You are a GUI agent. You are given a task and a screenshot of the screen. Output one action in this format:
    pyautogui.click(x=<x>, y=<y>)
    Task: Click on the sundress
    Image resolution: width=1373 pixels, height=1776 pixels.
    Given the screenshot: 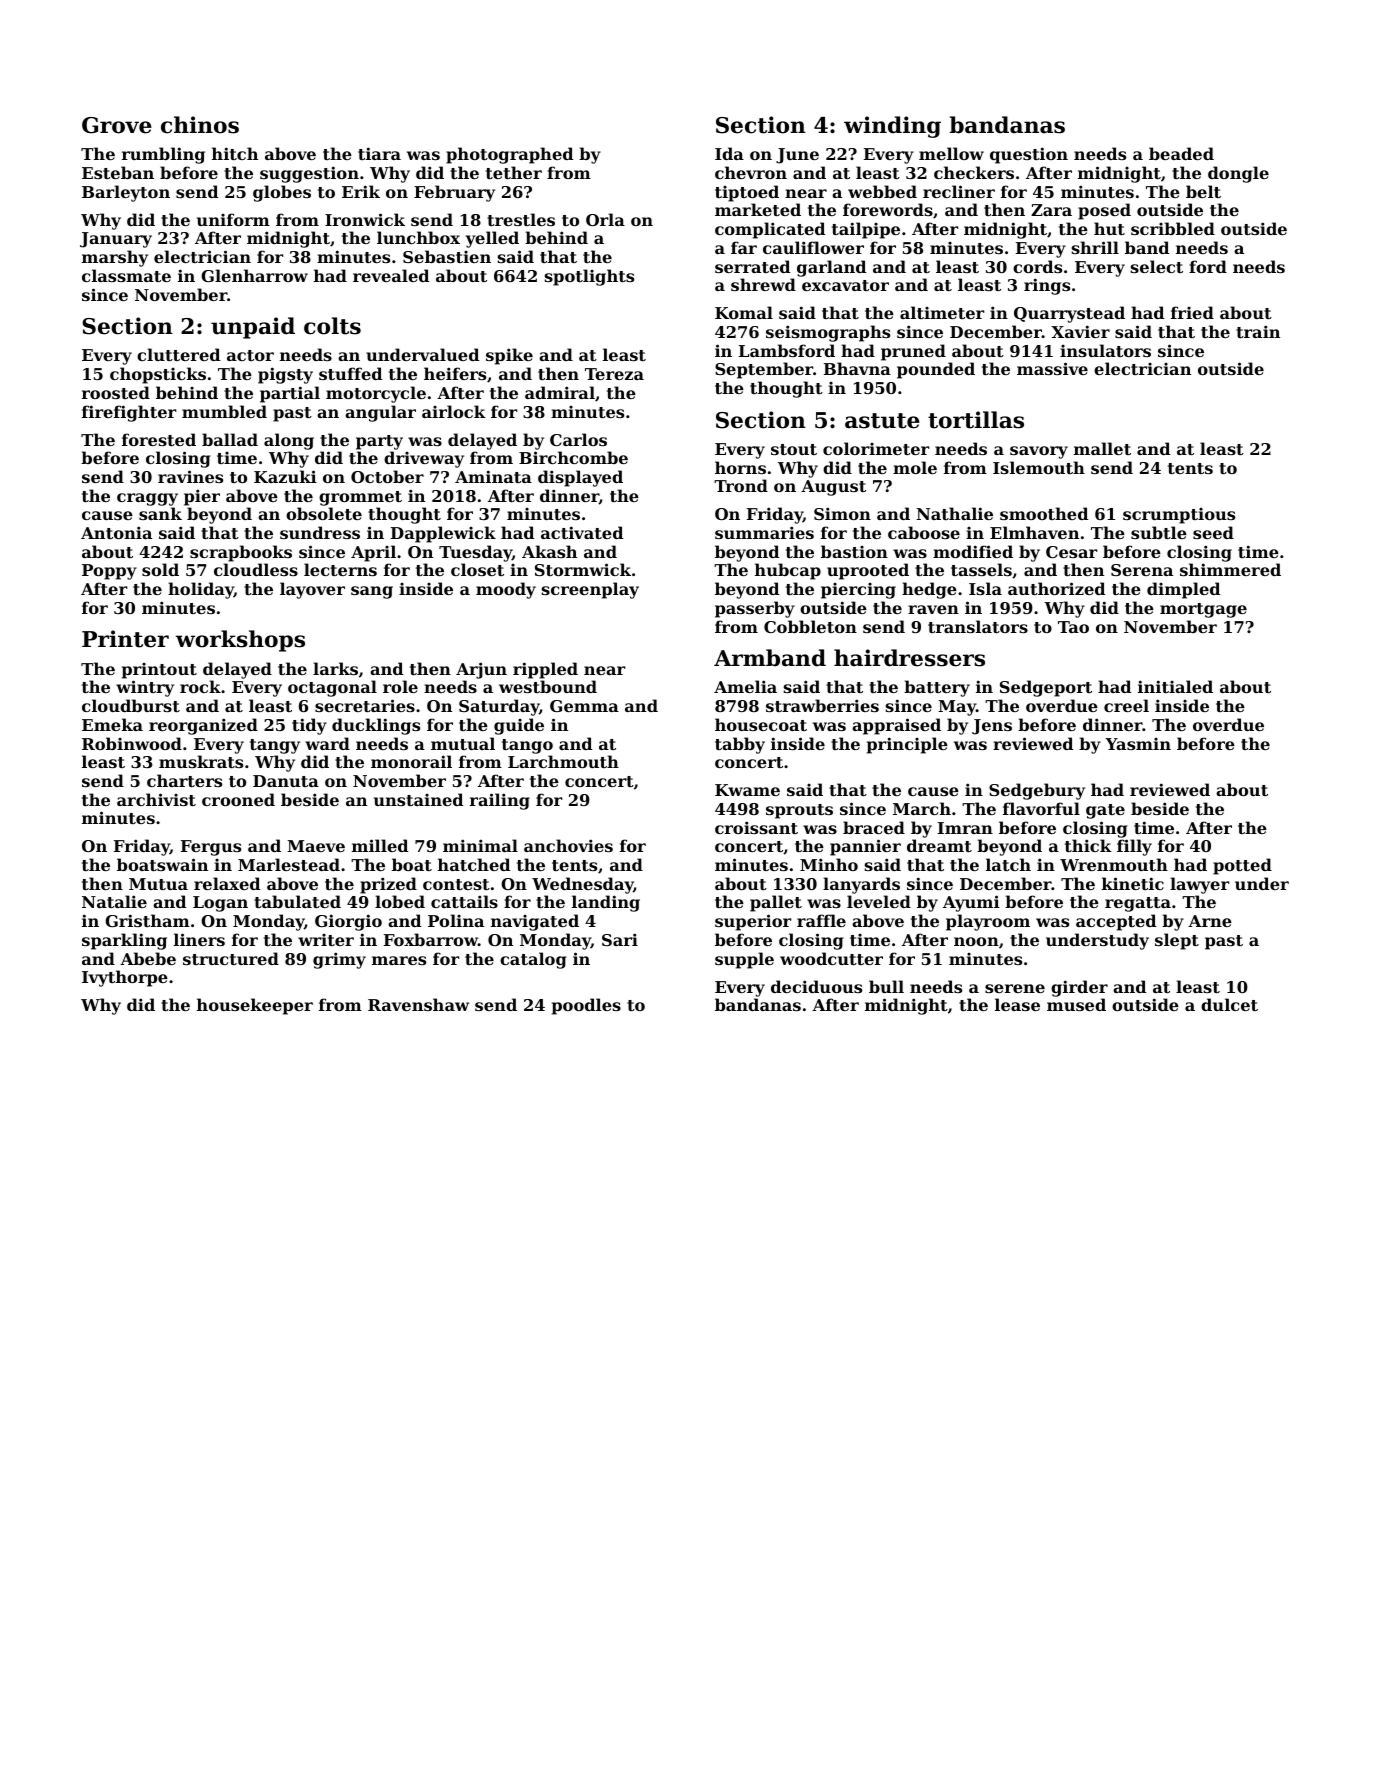 What is the action you would take?
    pyautogui.click(x=320, y=532)
